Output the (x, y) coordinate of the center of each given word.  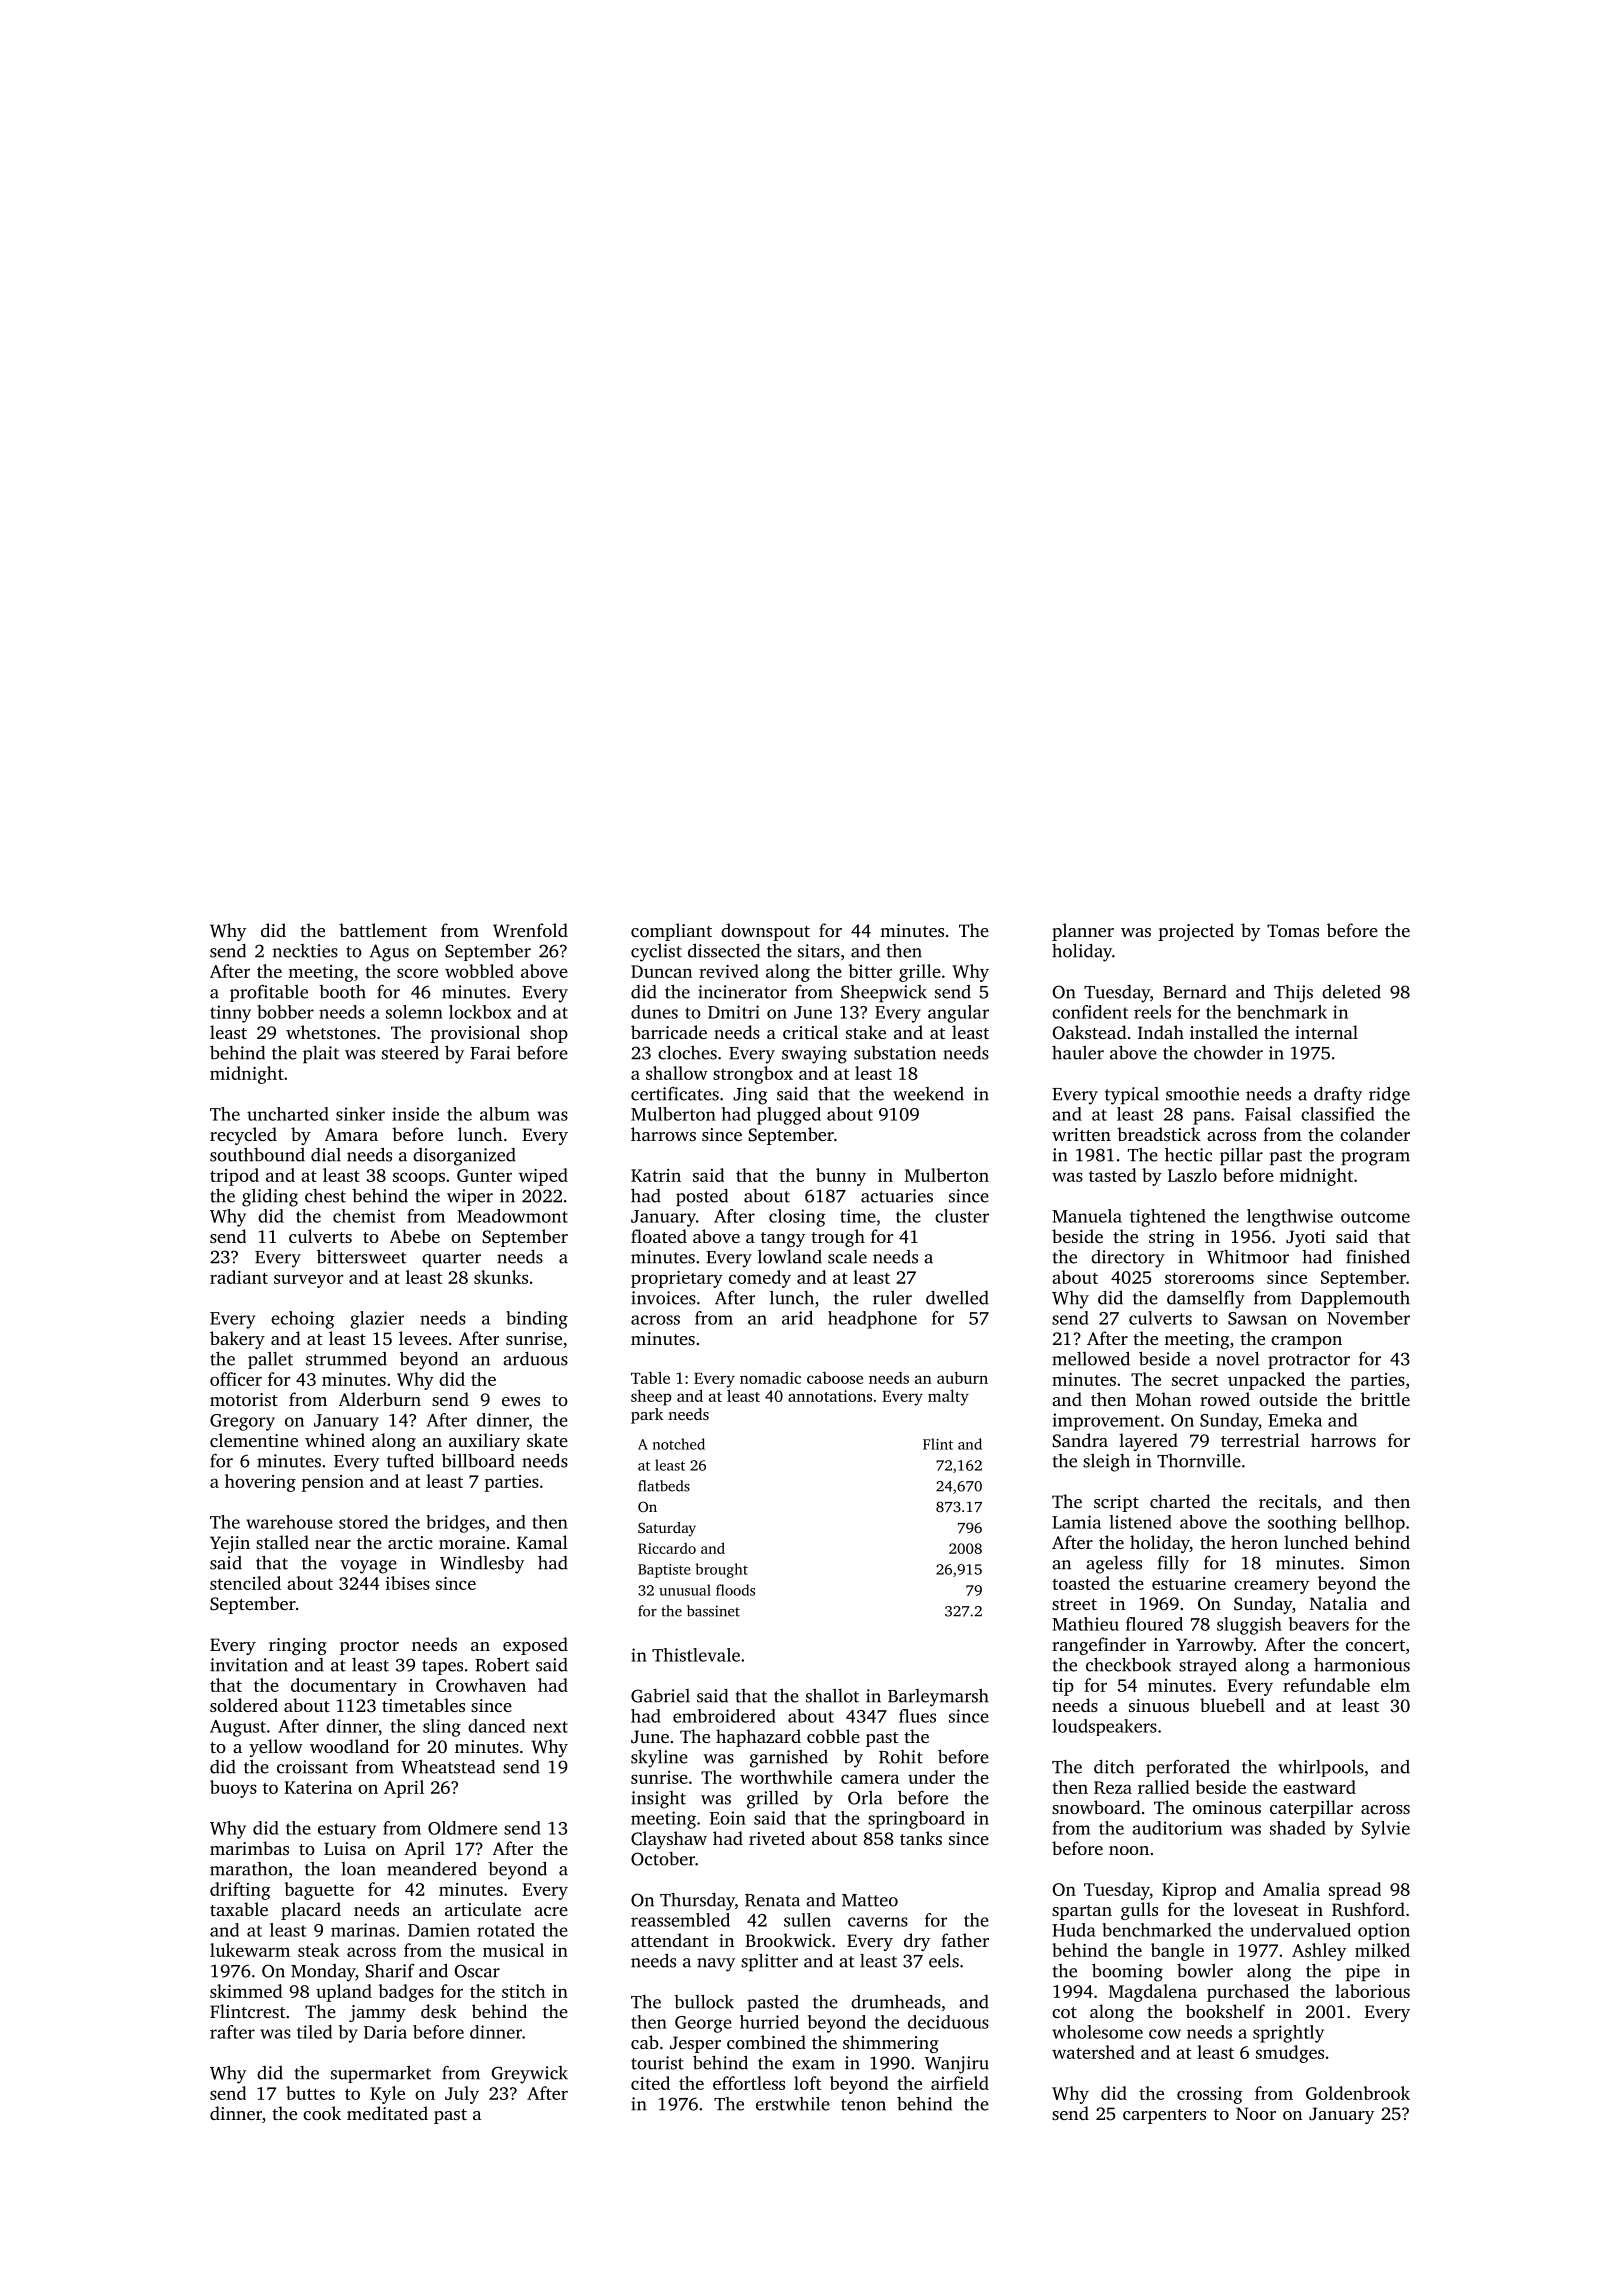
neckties (305, 951)
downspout (765, 932)
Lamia (1076, 1522)
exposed (535, 1646)
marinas (363, 1930)
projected (1196, 932)
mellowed (1091, 1358)
